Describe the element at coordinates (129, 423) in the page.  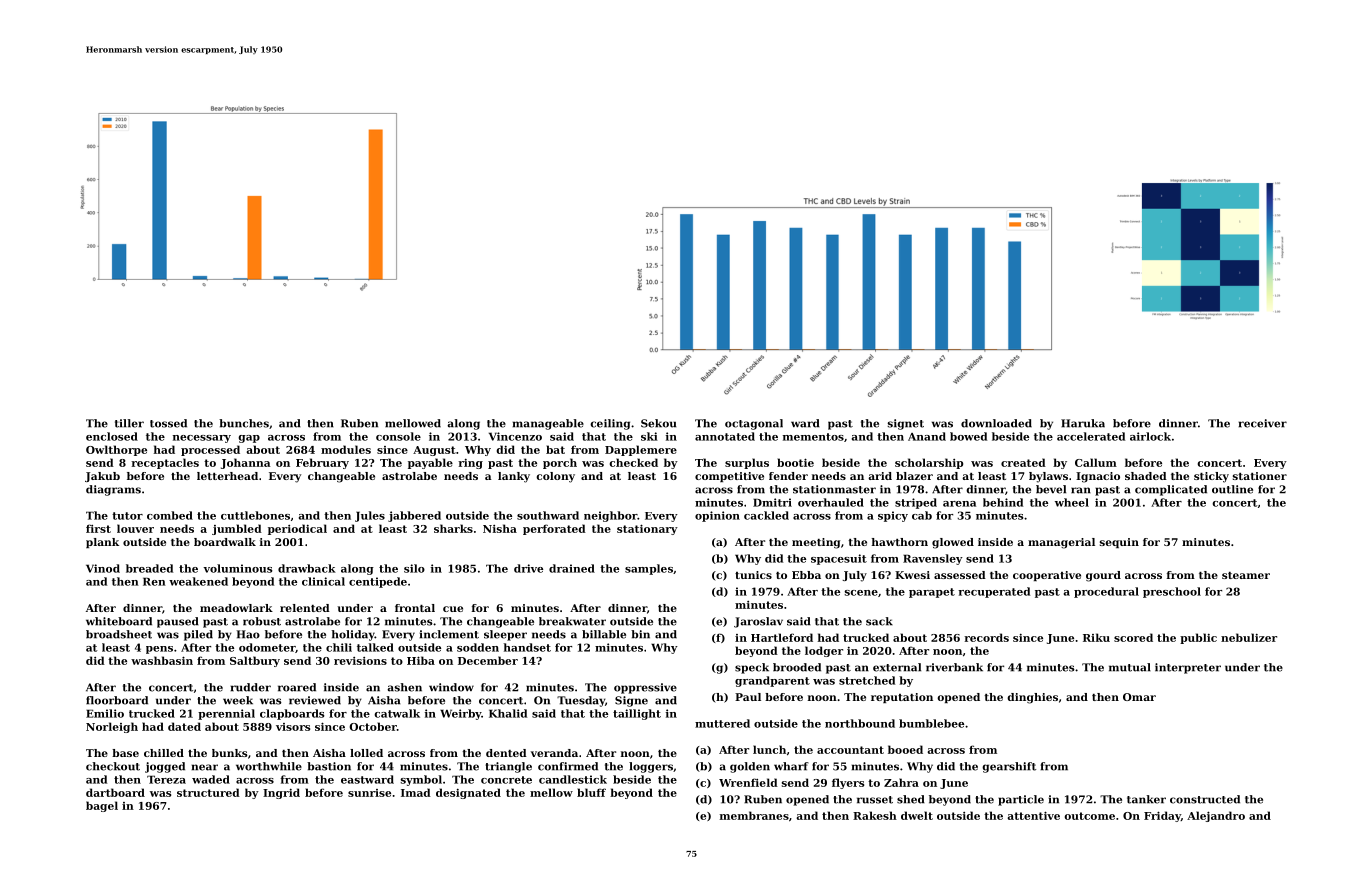
I see `tiller` at that location.
